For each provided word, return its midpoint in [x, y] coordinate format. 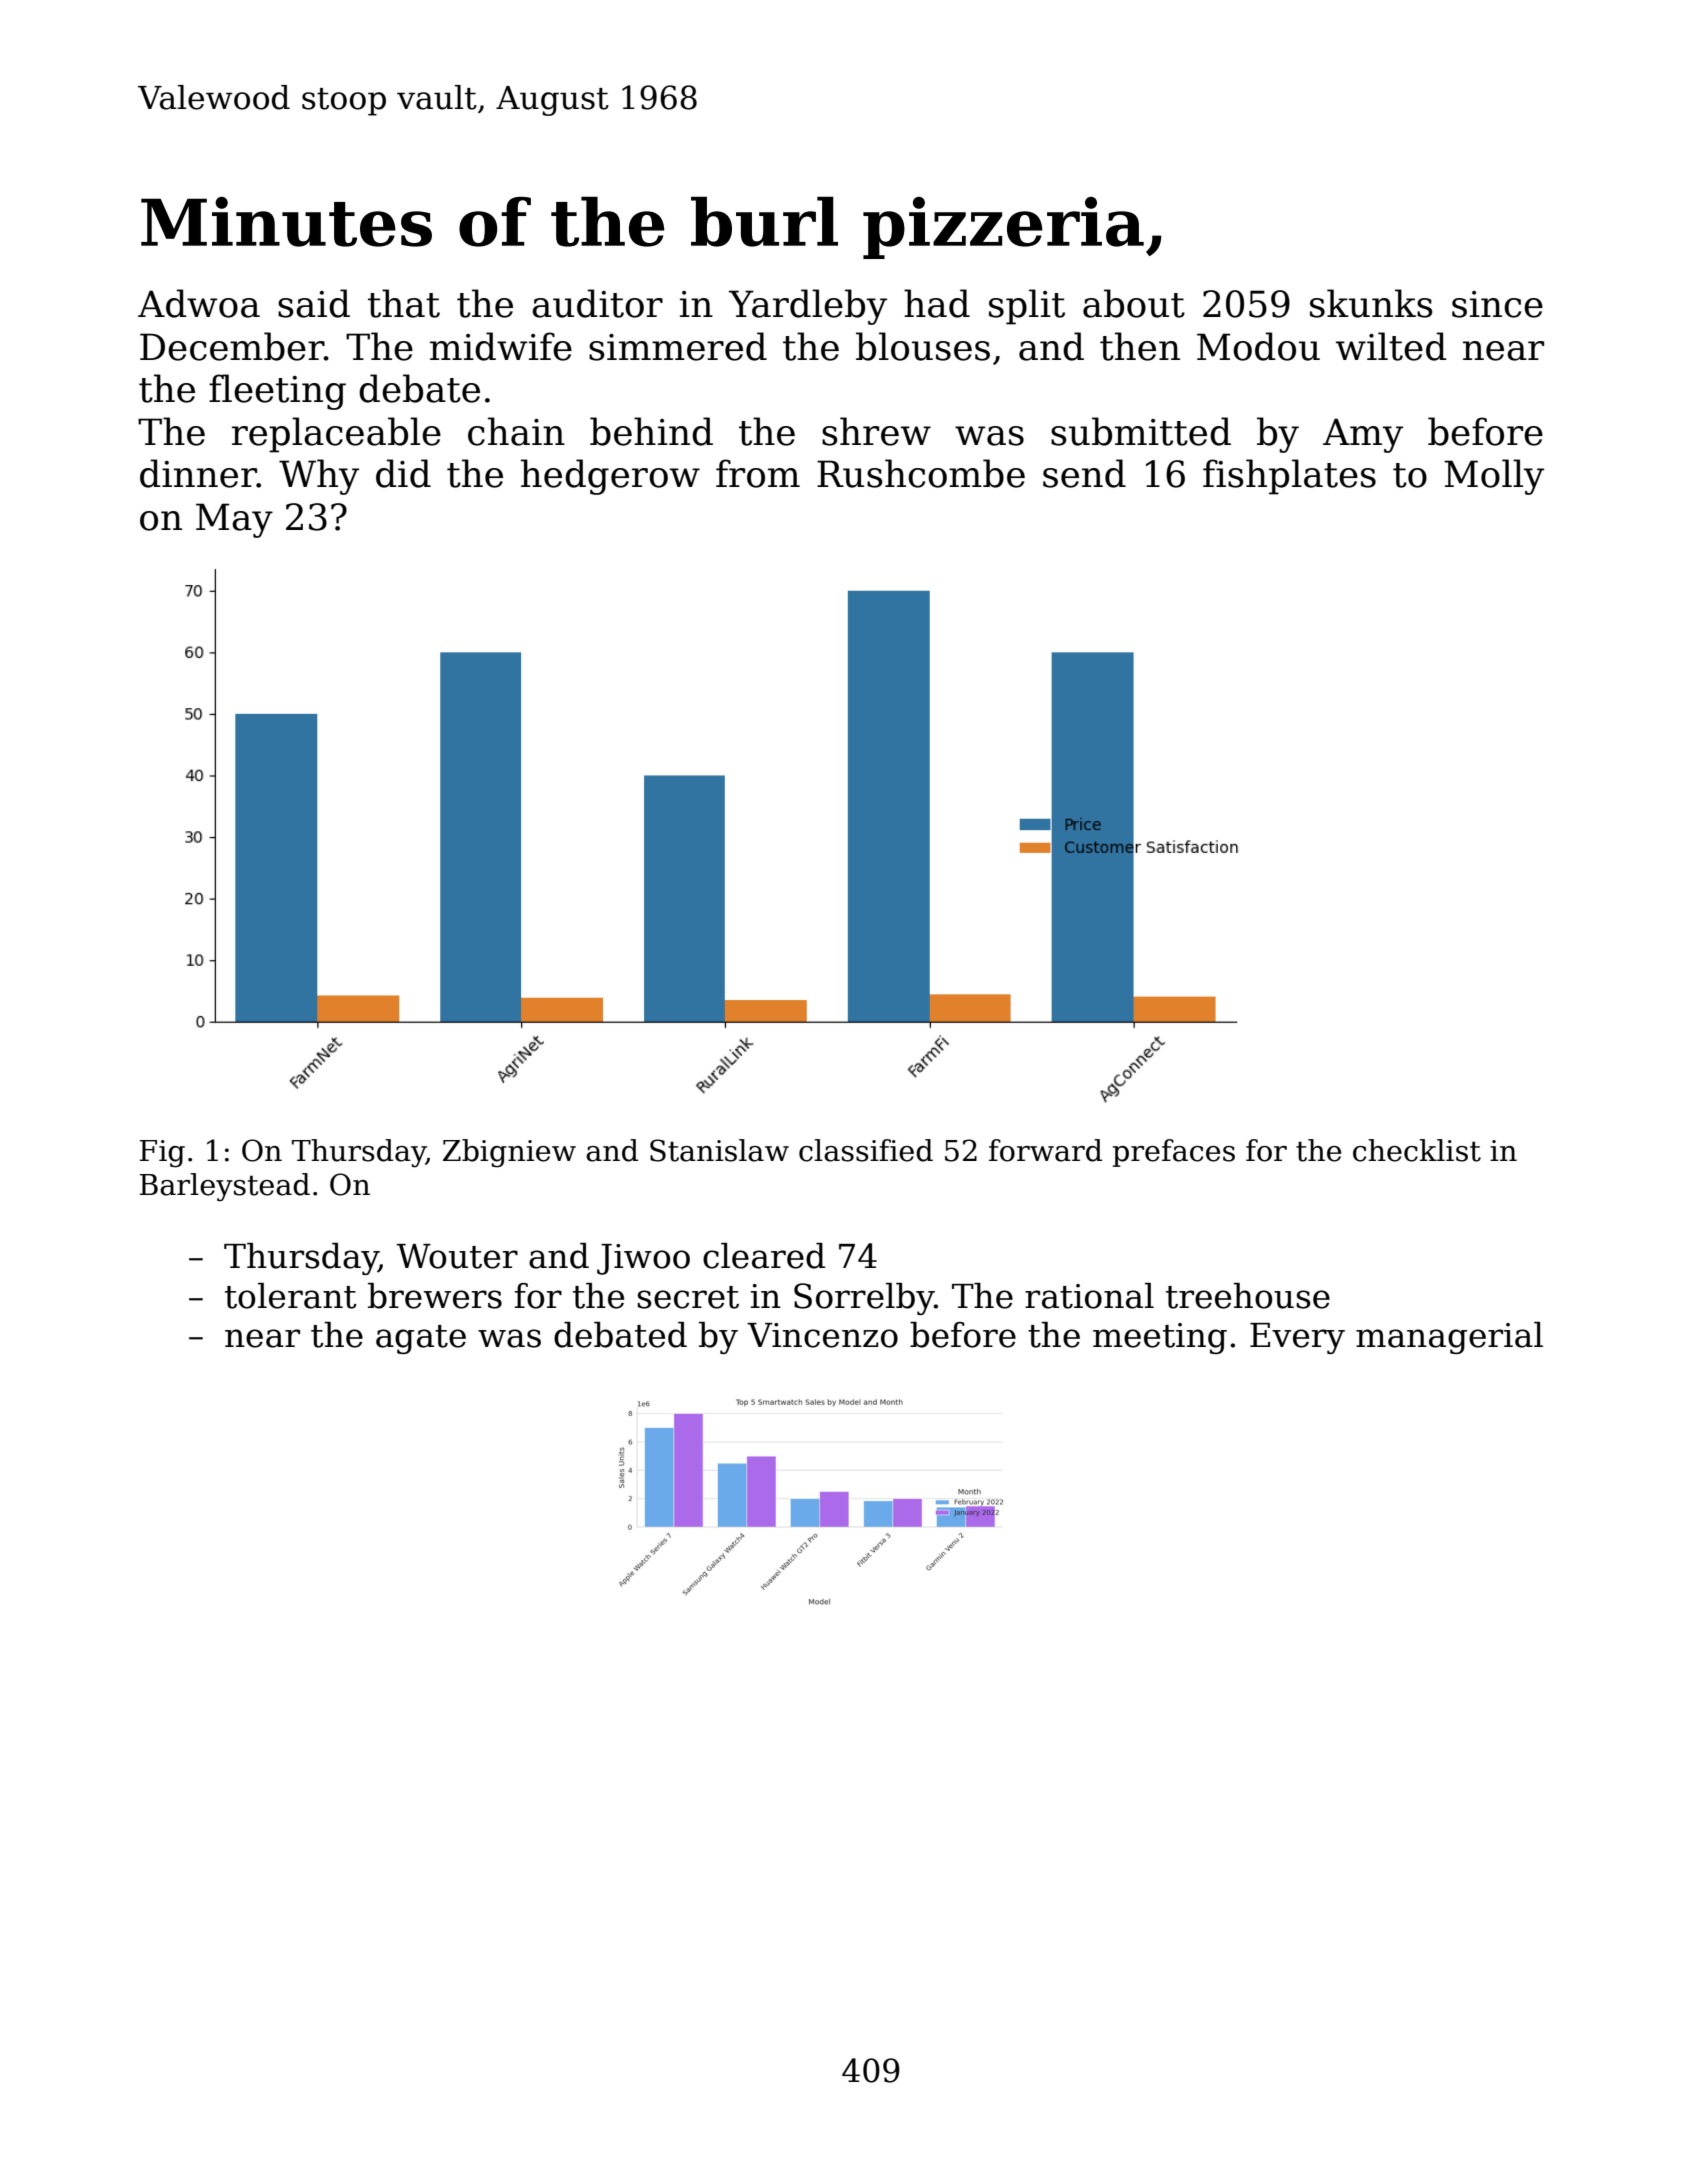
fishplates [1289, 477]
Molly [1494, 477]
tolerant [291, 1296]
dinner [198, 473]
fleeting [277, 392]
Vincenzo [822, 1335]
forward [1045, 1150]
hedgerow [610, 477]
